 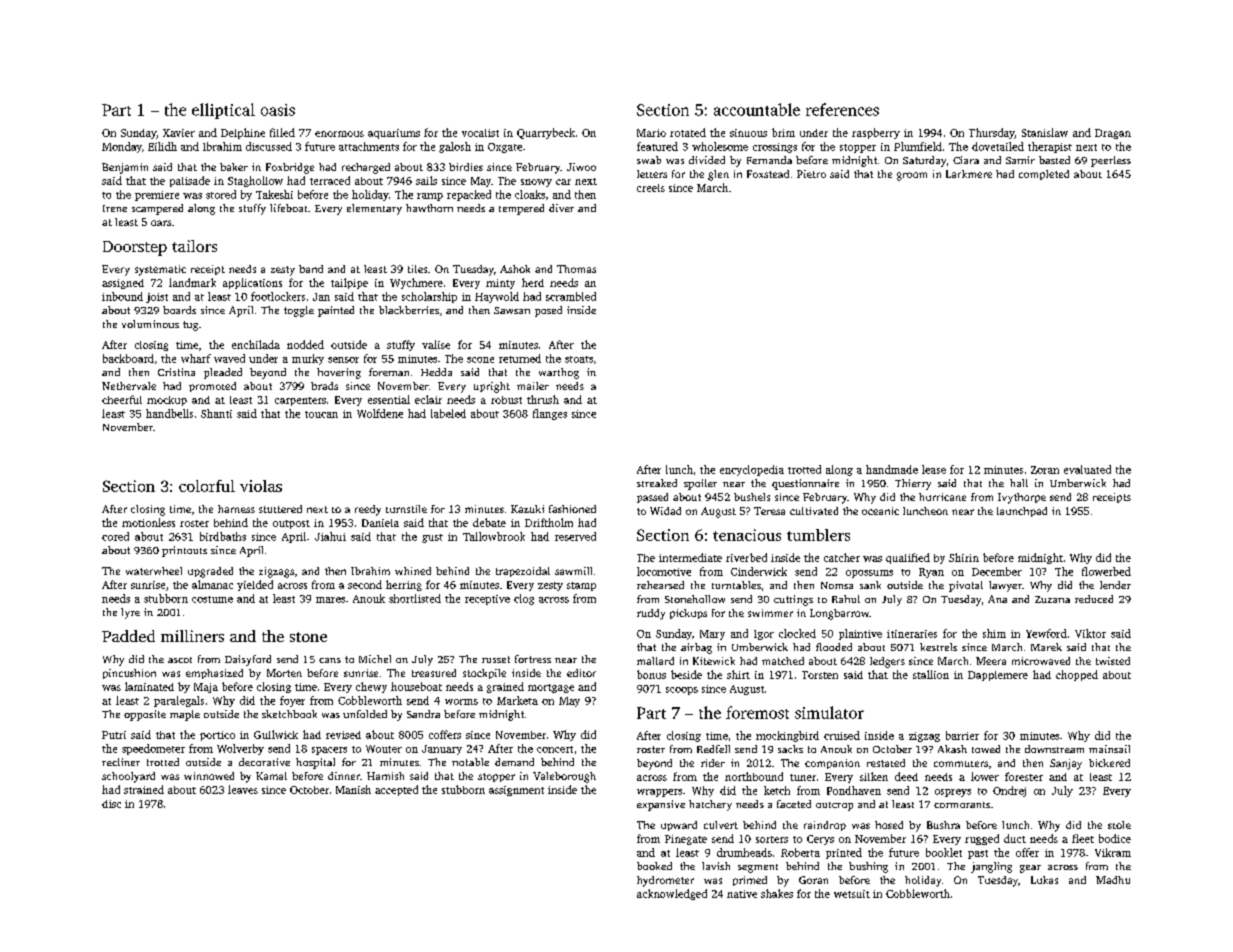 What do you see at coordinates (330, 180) in the document?
I see `terraced` at bounding box center [330, 180].
